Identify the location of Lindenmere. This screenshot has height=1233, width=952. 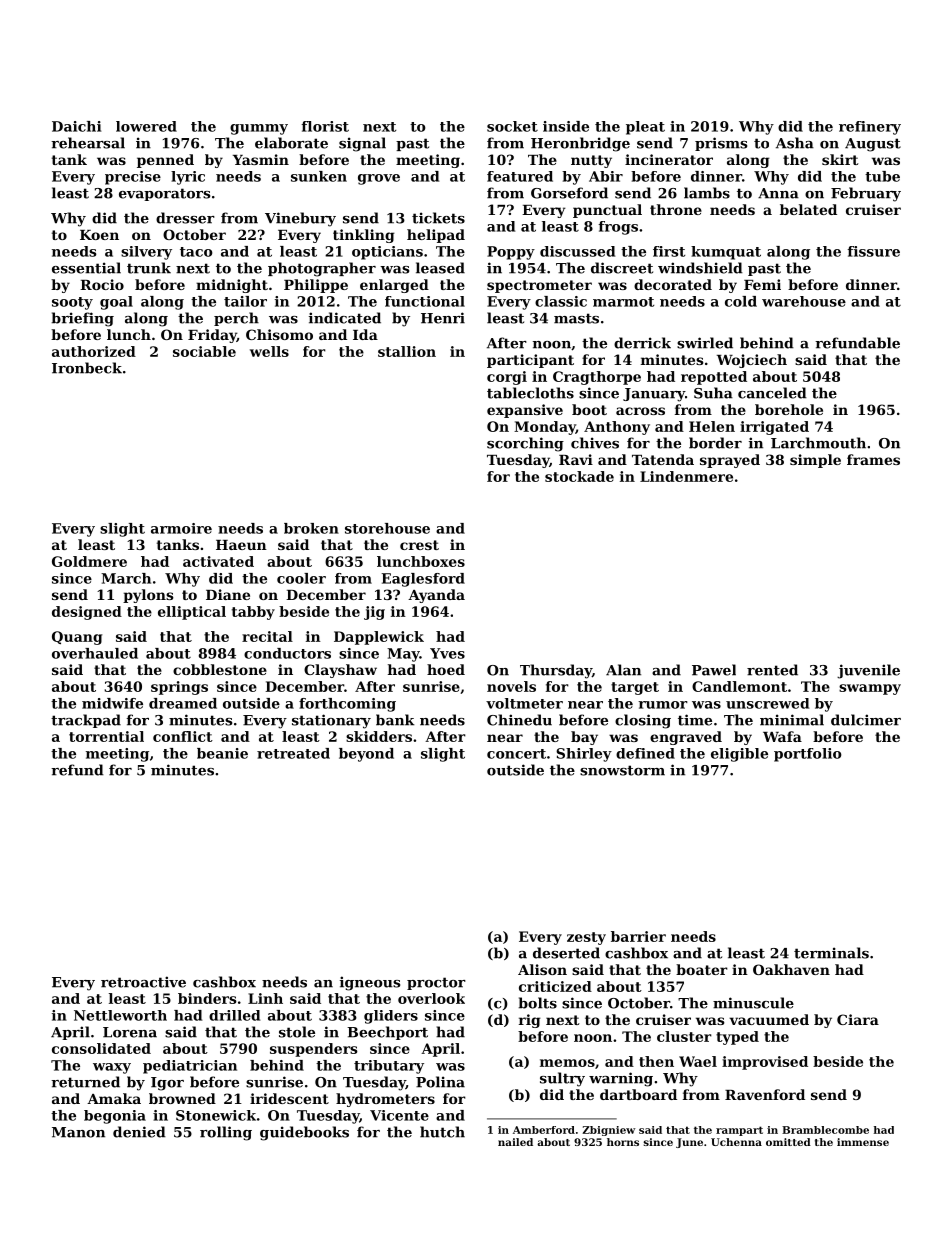
(686, 476).
